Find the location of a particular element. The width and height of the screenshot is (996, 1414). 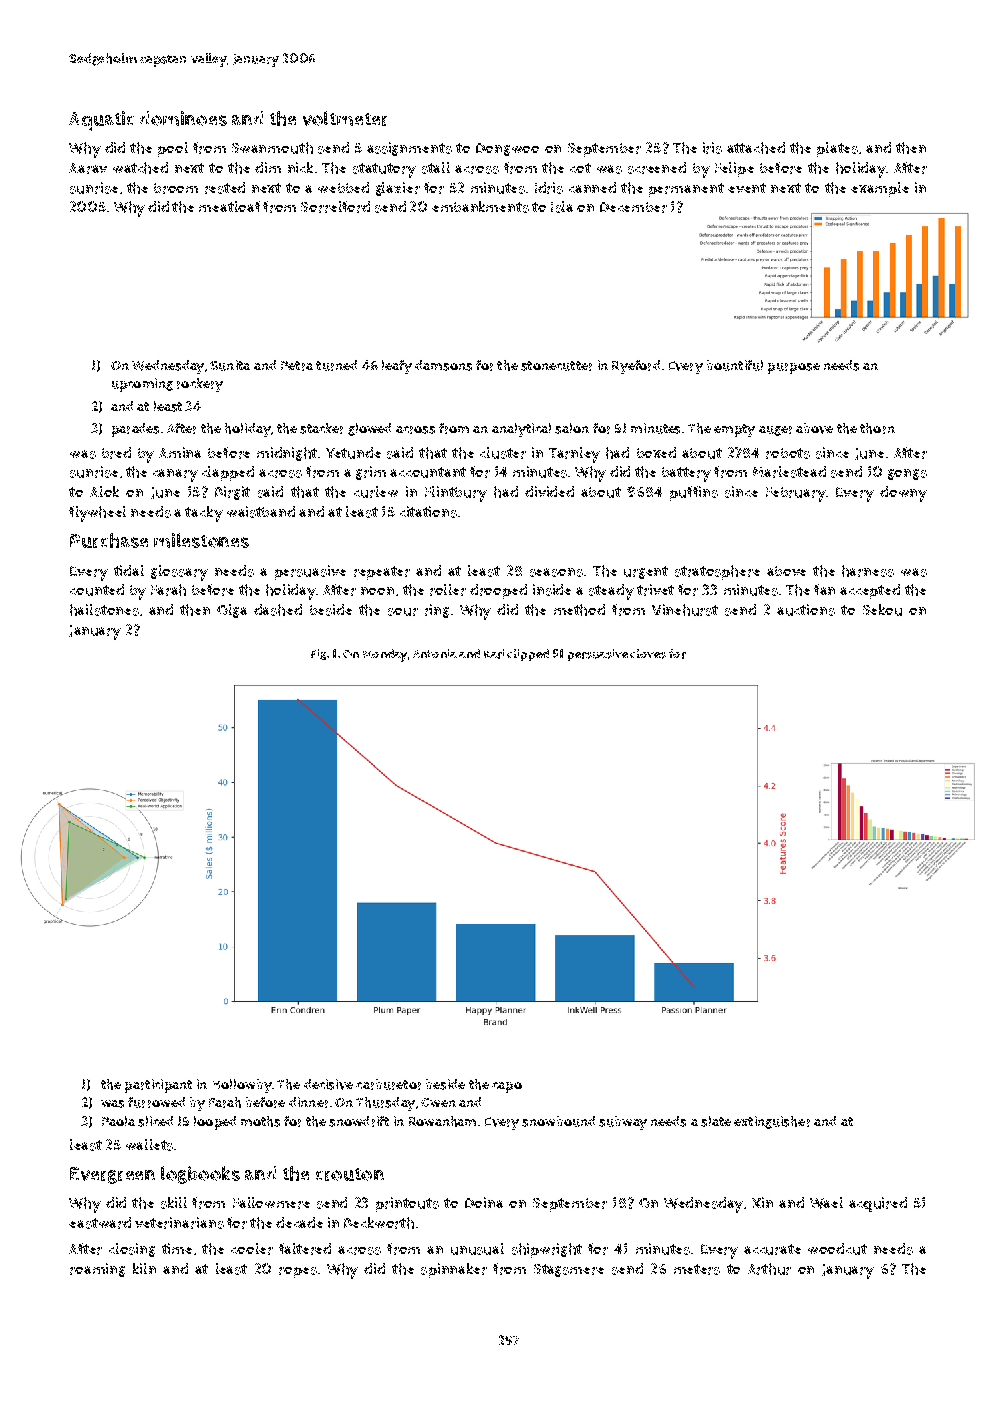

Aarav is located at coordinates (88, 168).
